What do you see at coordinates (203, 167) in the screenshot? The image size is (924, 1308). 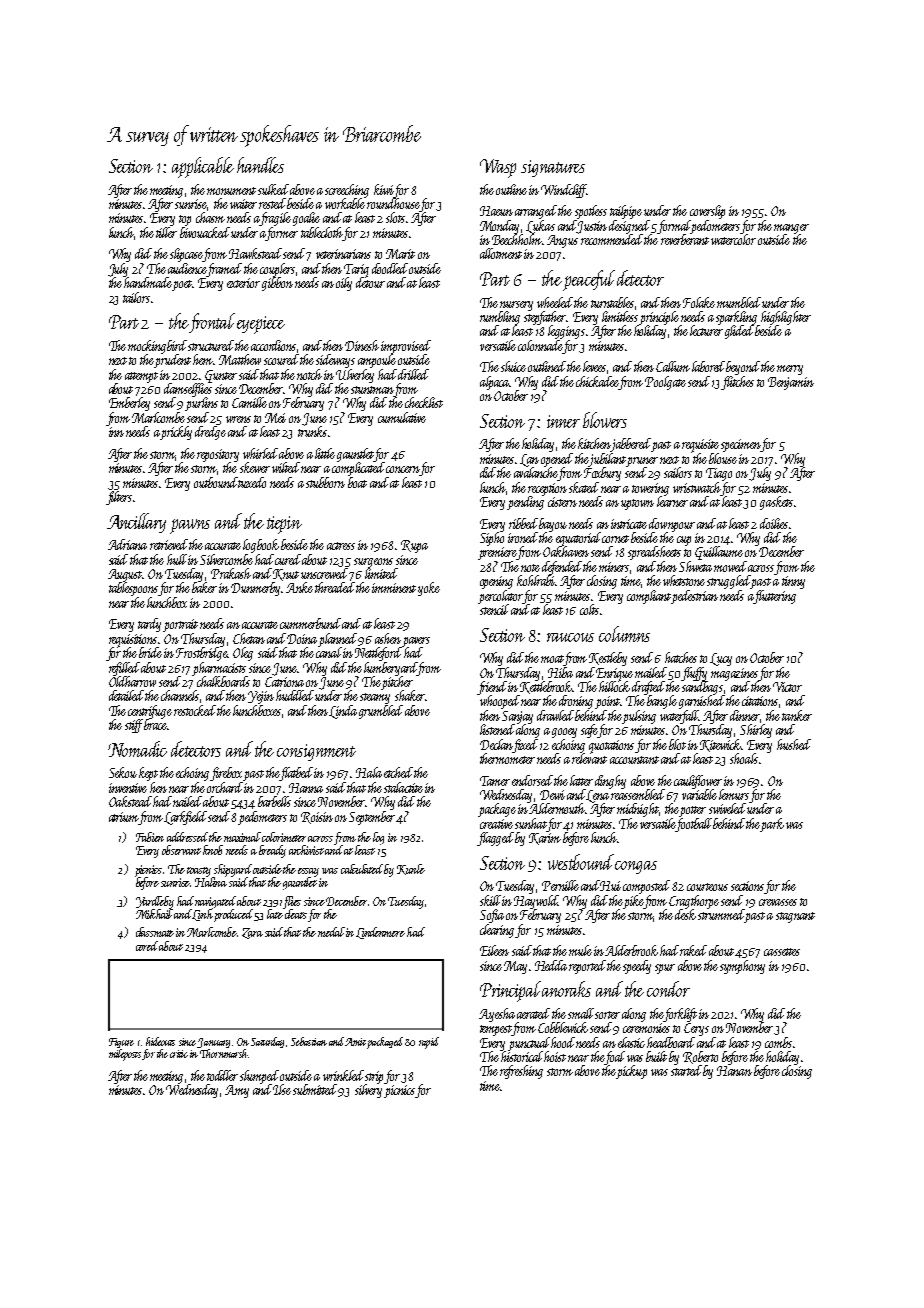 I see `applicable` at bounding box center [203, 167].
